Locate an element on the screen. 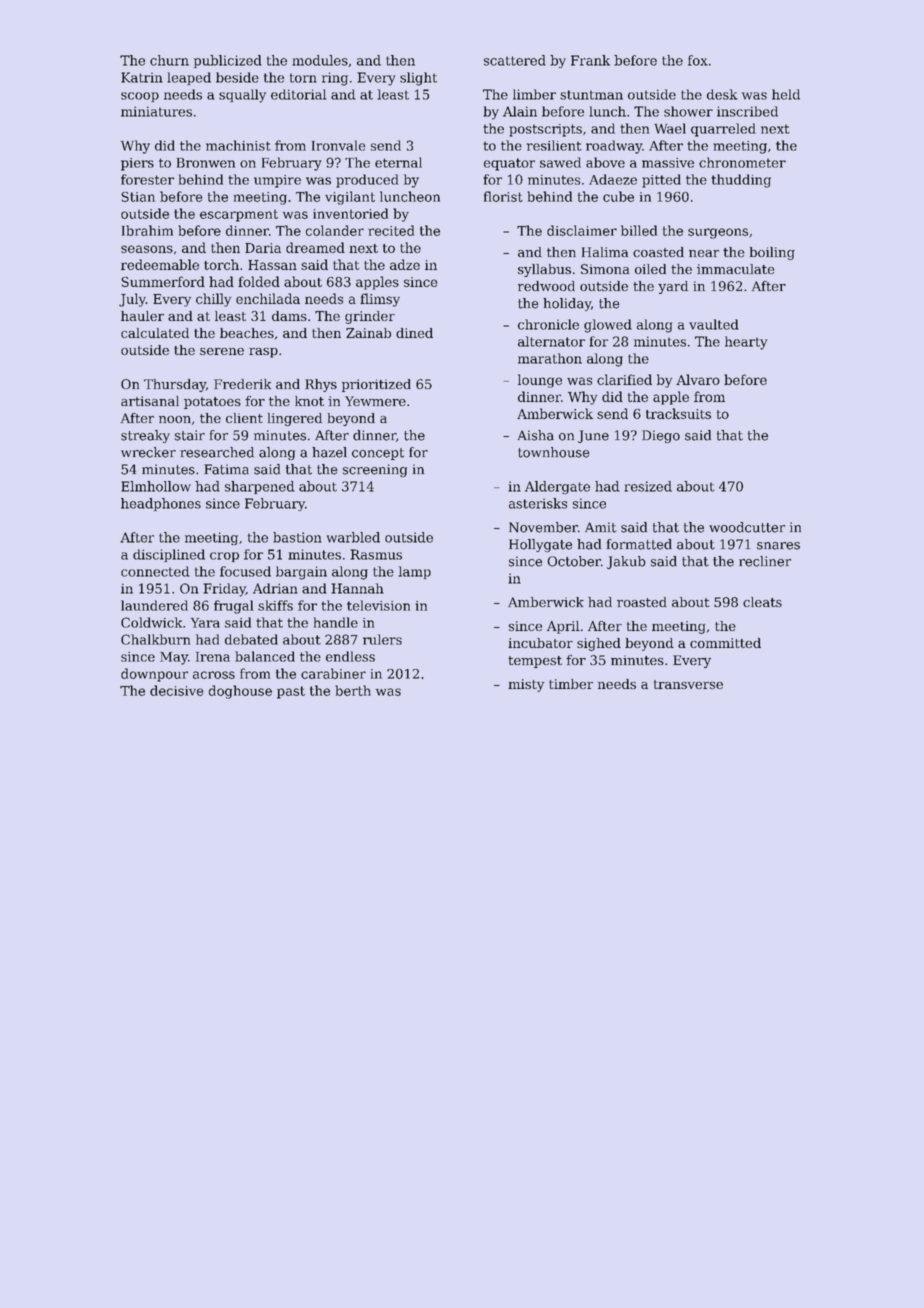  Fatima is located at coordinates (226, 469).
